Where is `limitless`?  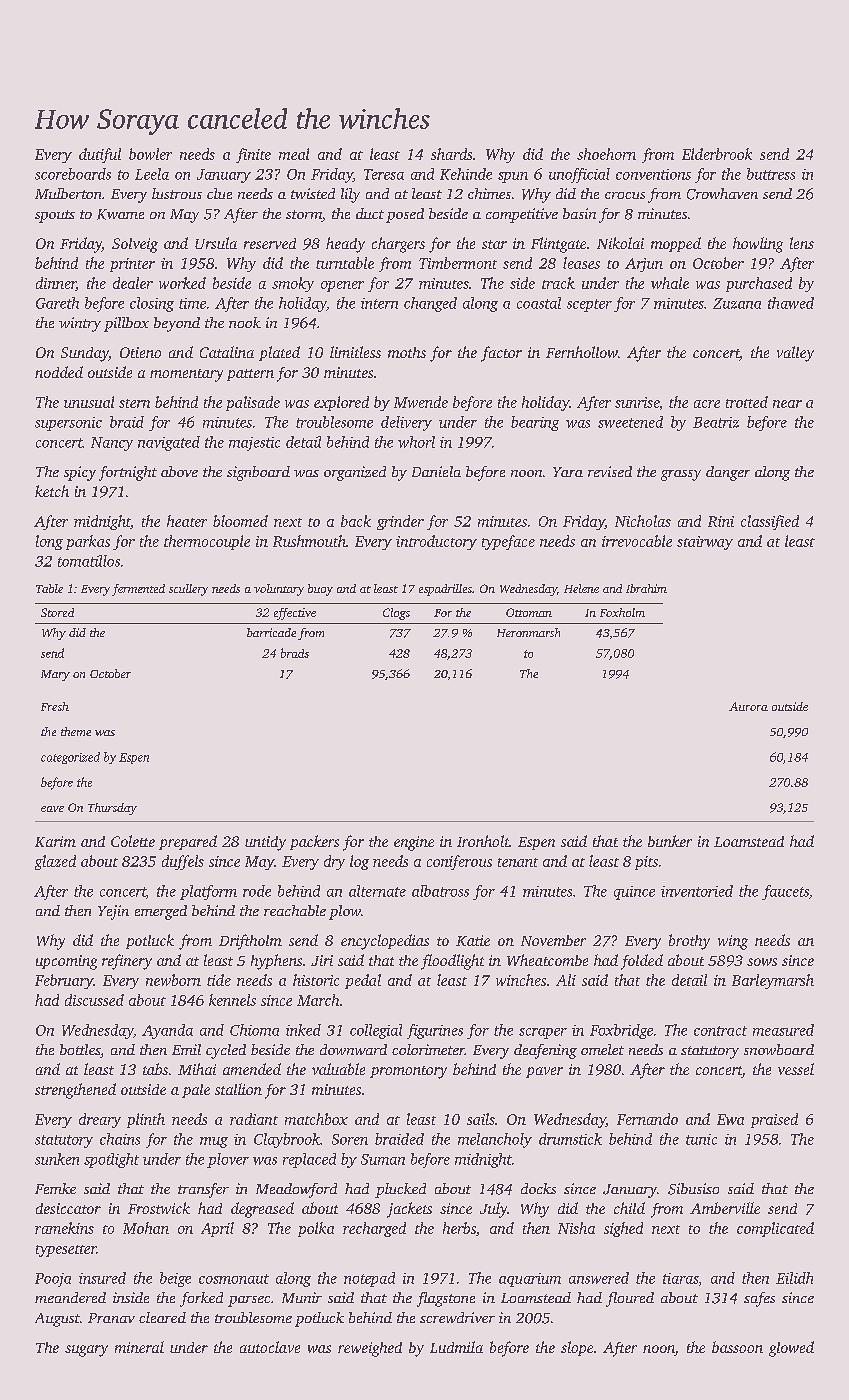
limitless is located at coordinates (355, 352).
